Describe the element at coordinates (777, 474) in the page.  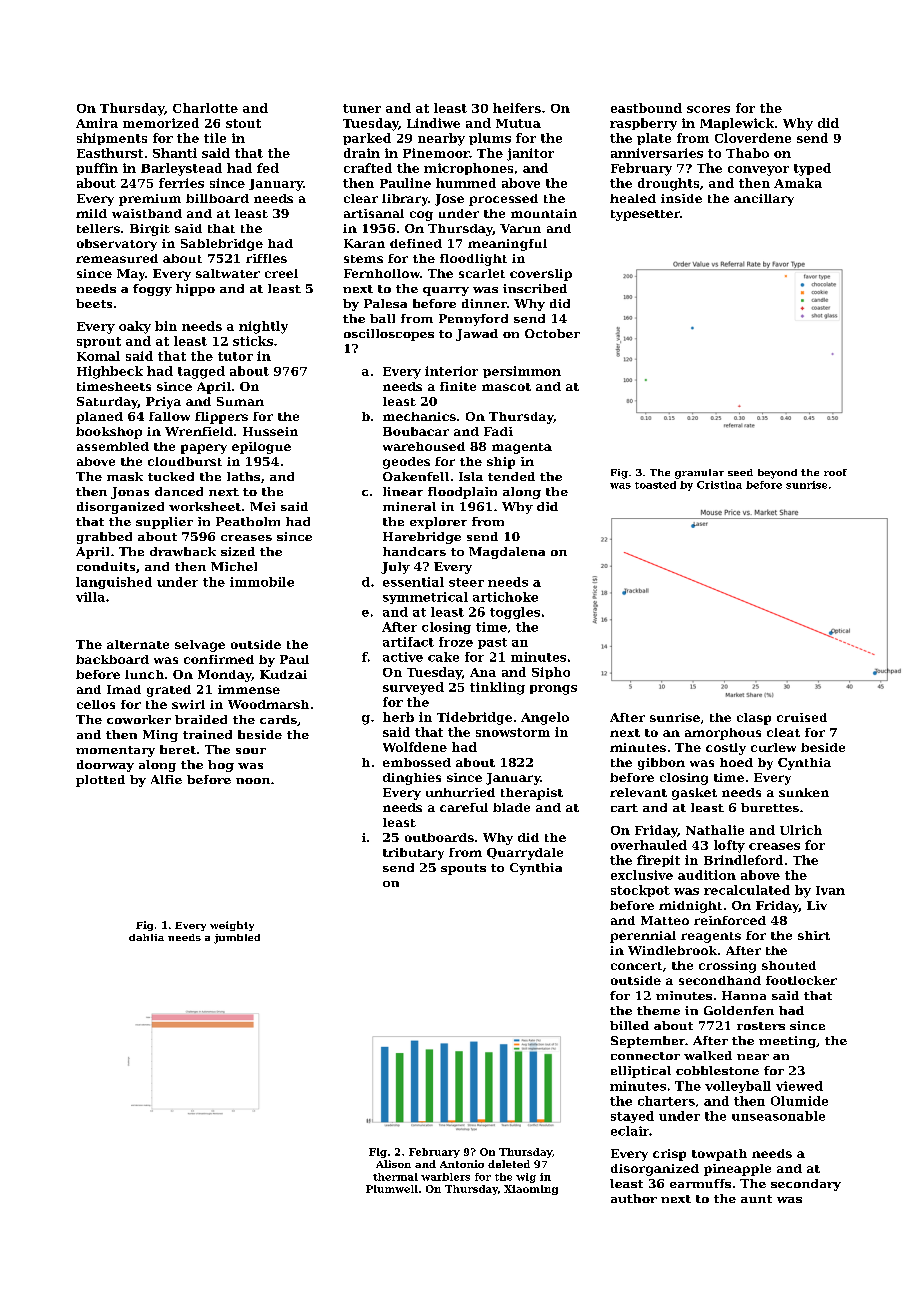
I see `beyond` at that location.
